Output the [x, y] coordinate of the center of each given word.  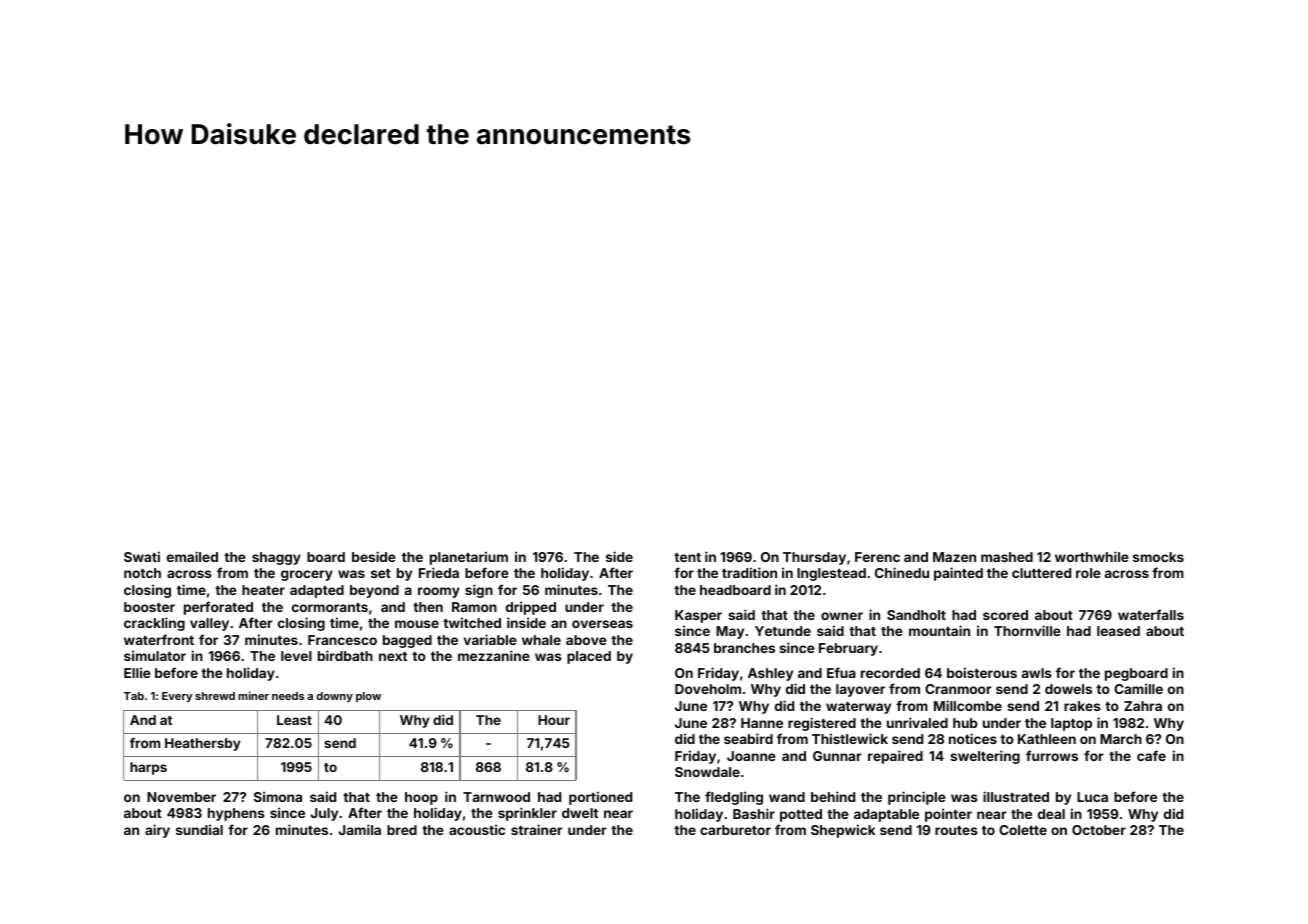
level [296, 656]
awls [1037, 673]
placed [589, 657]
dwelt [580, 813]
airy [157, 831]
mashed [1007, 557]
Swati [142, 556]
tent [687, 557]
